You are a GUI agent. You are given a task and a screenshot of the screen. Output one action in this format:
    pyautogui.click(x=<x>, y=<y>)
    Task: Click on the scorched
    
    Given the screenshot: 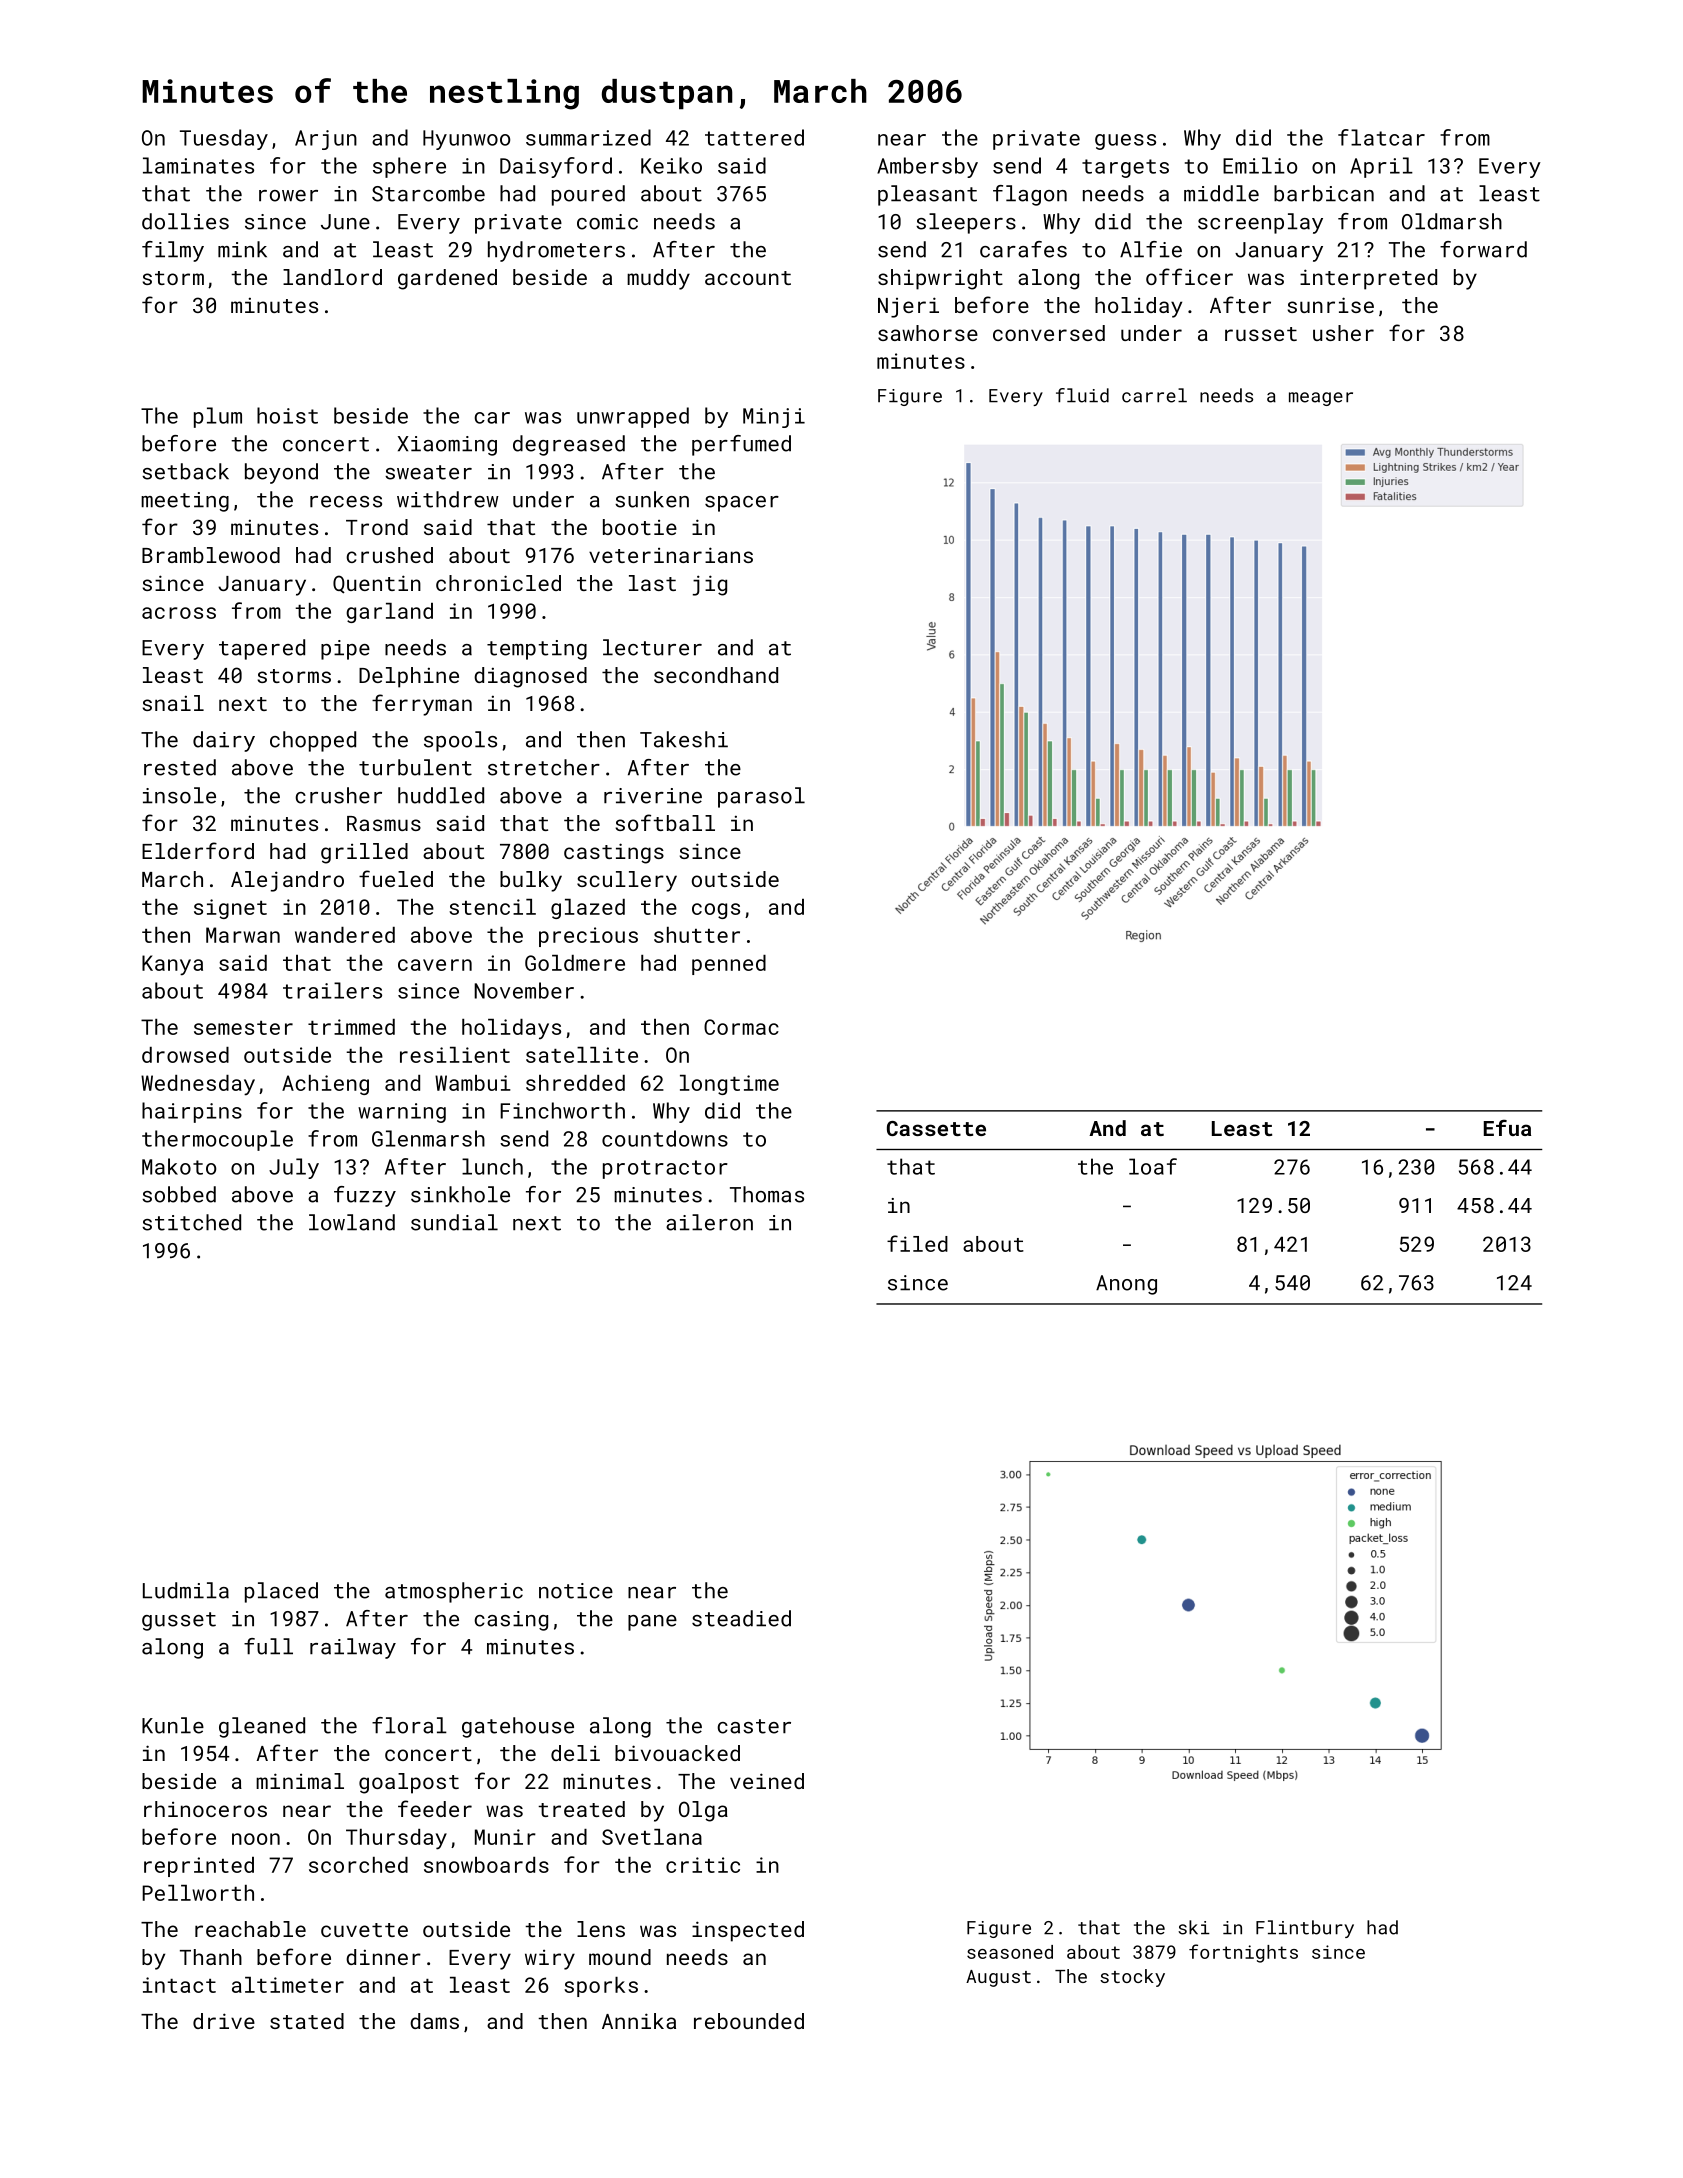 What is the action you would take?
    pyautogui.click(x=358, y=1865)
